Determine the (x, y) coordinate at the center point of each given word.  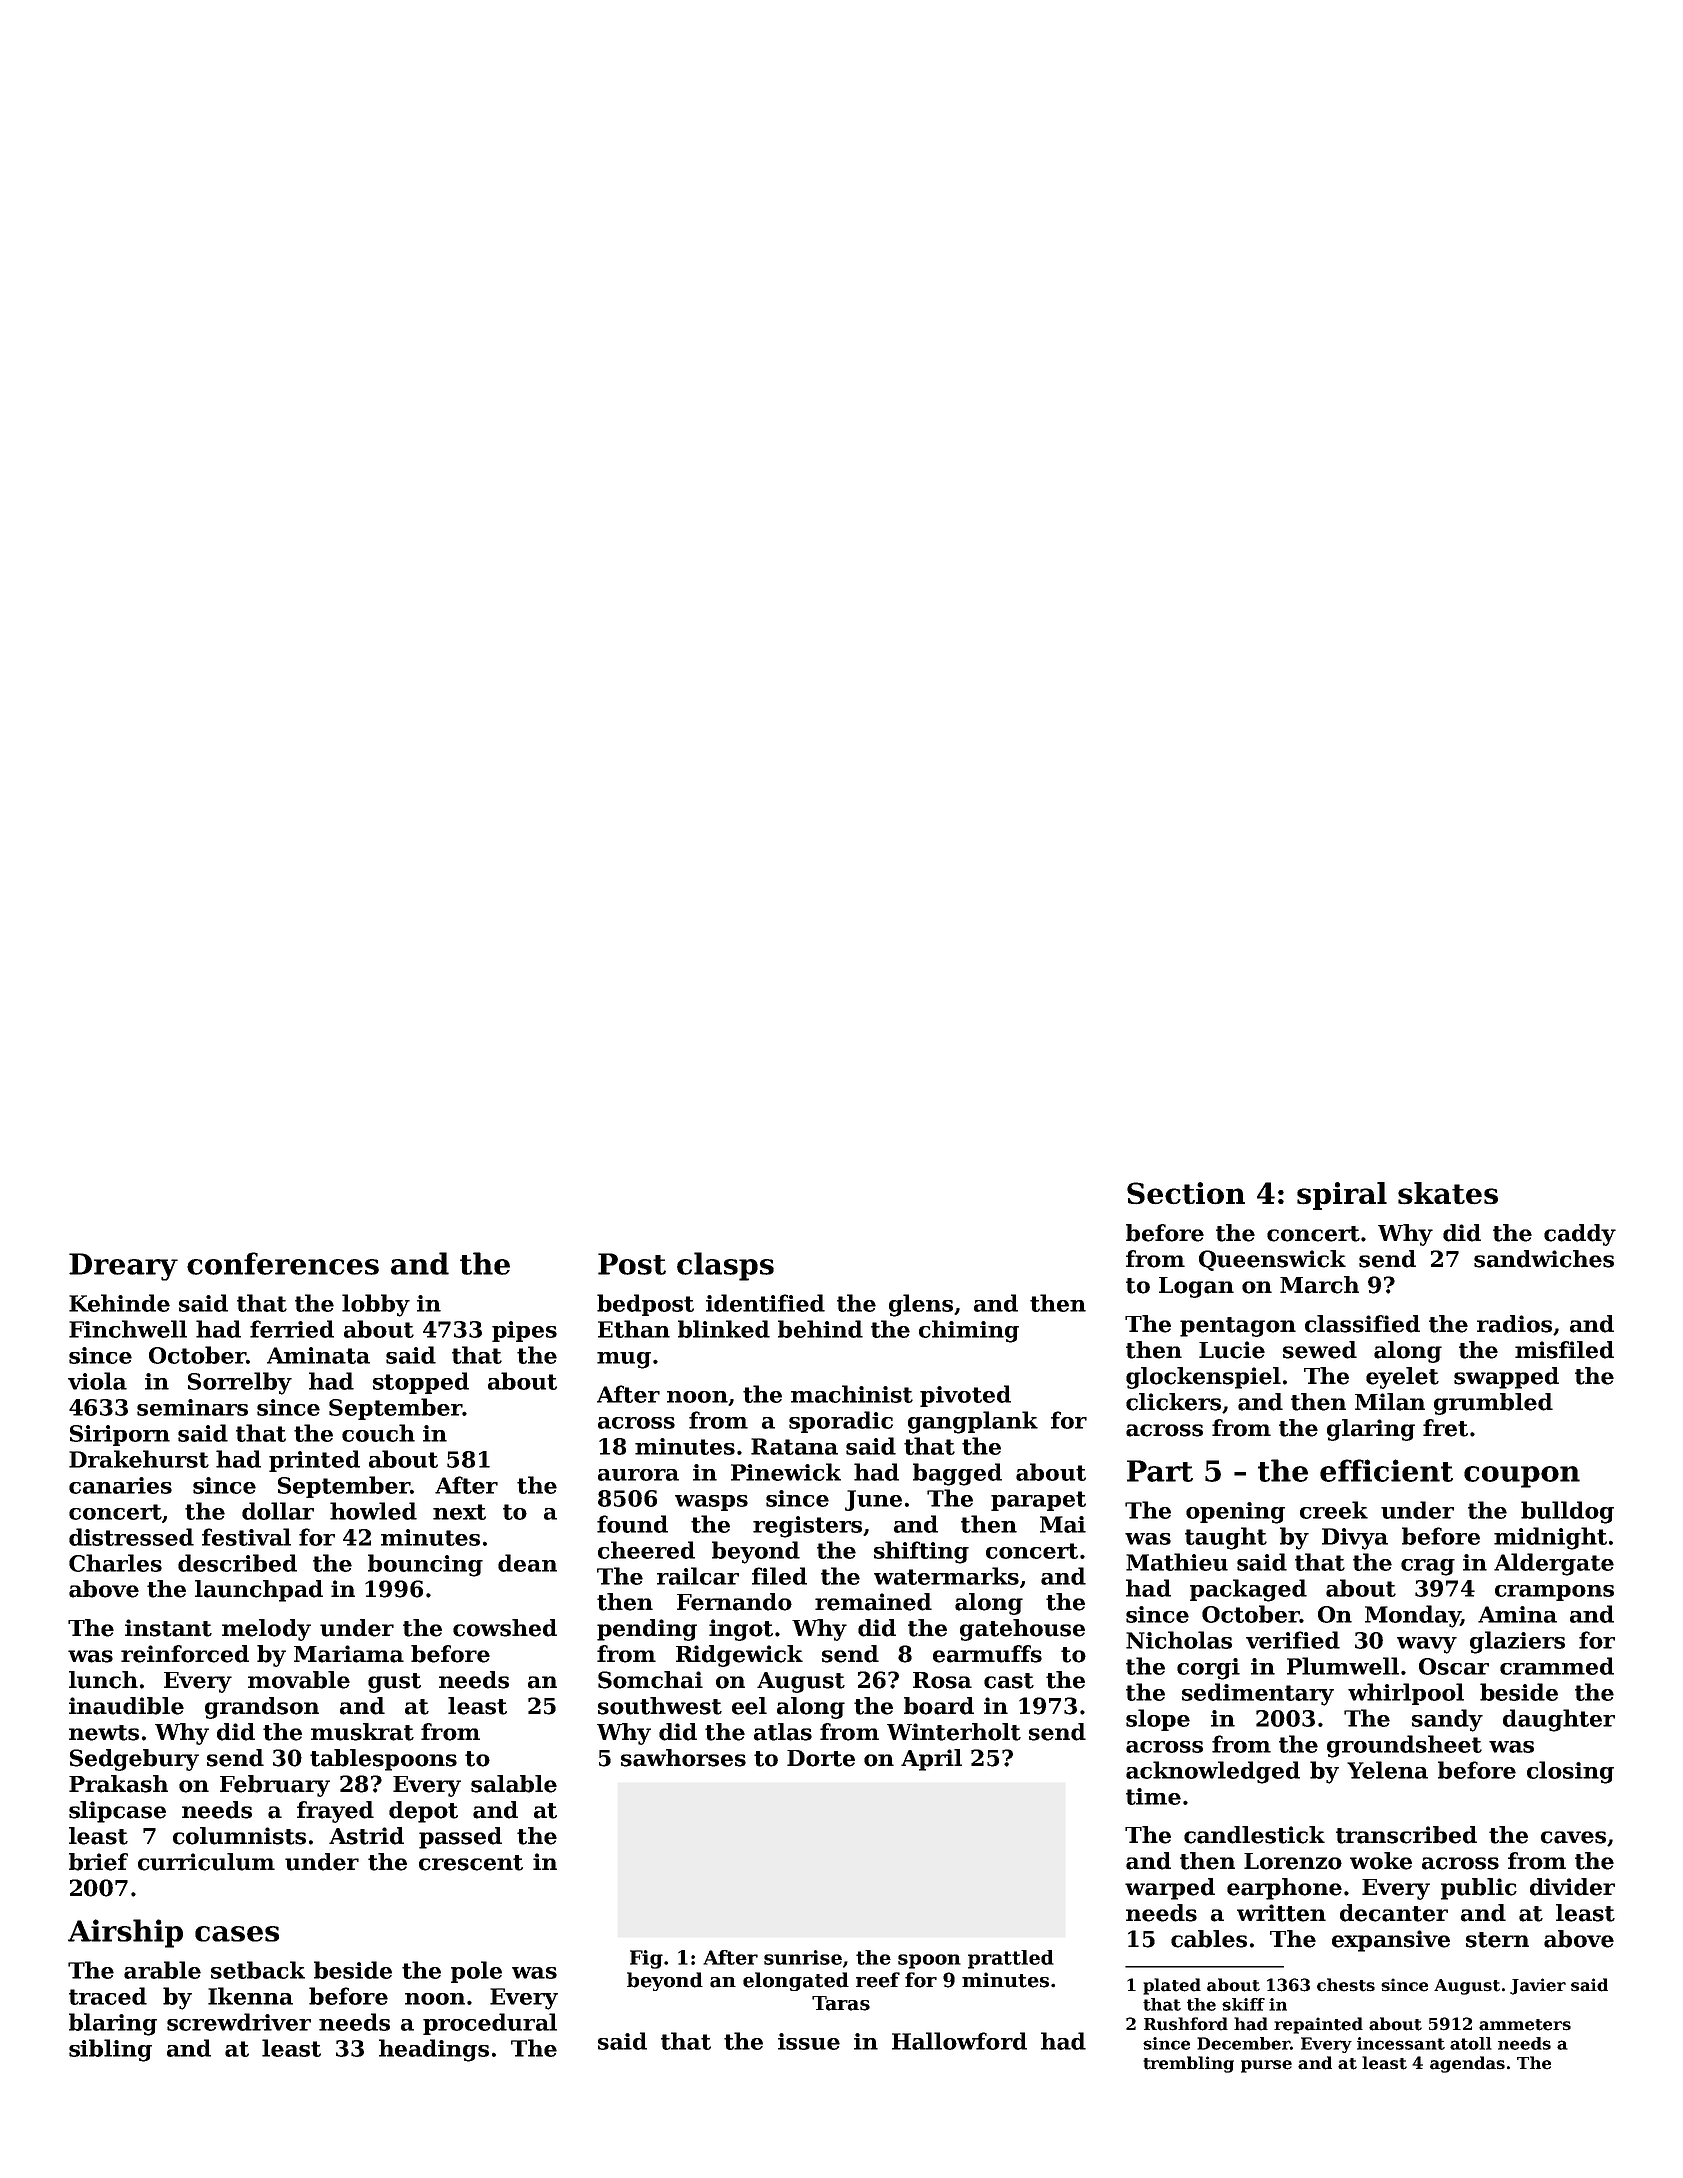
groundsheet (1404, 1746)
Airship (125, 1933)
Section (1186, 1193)
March (1319, 1285)
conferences (283, 1263)
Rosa (942, 1680)
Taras (841, 2003)
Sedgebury (134, 1760)
